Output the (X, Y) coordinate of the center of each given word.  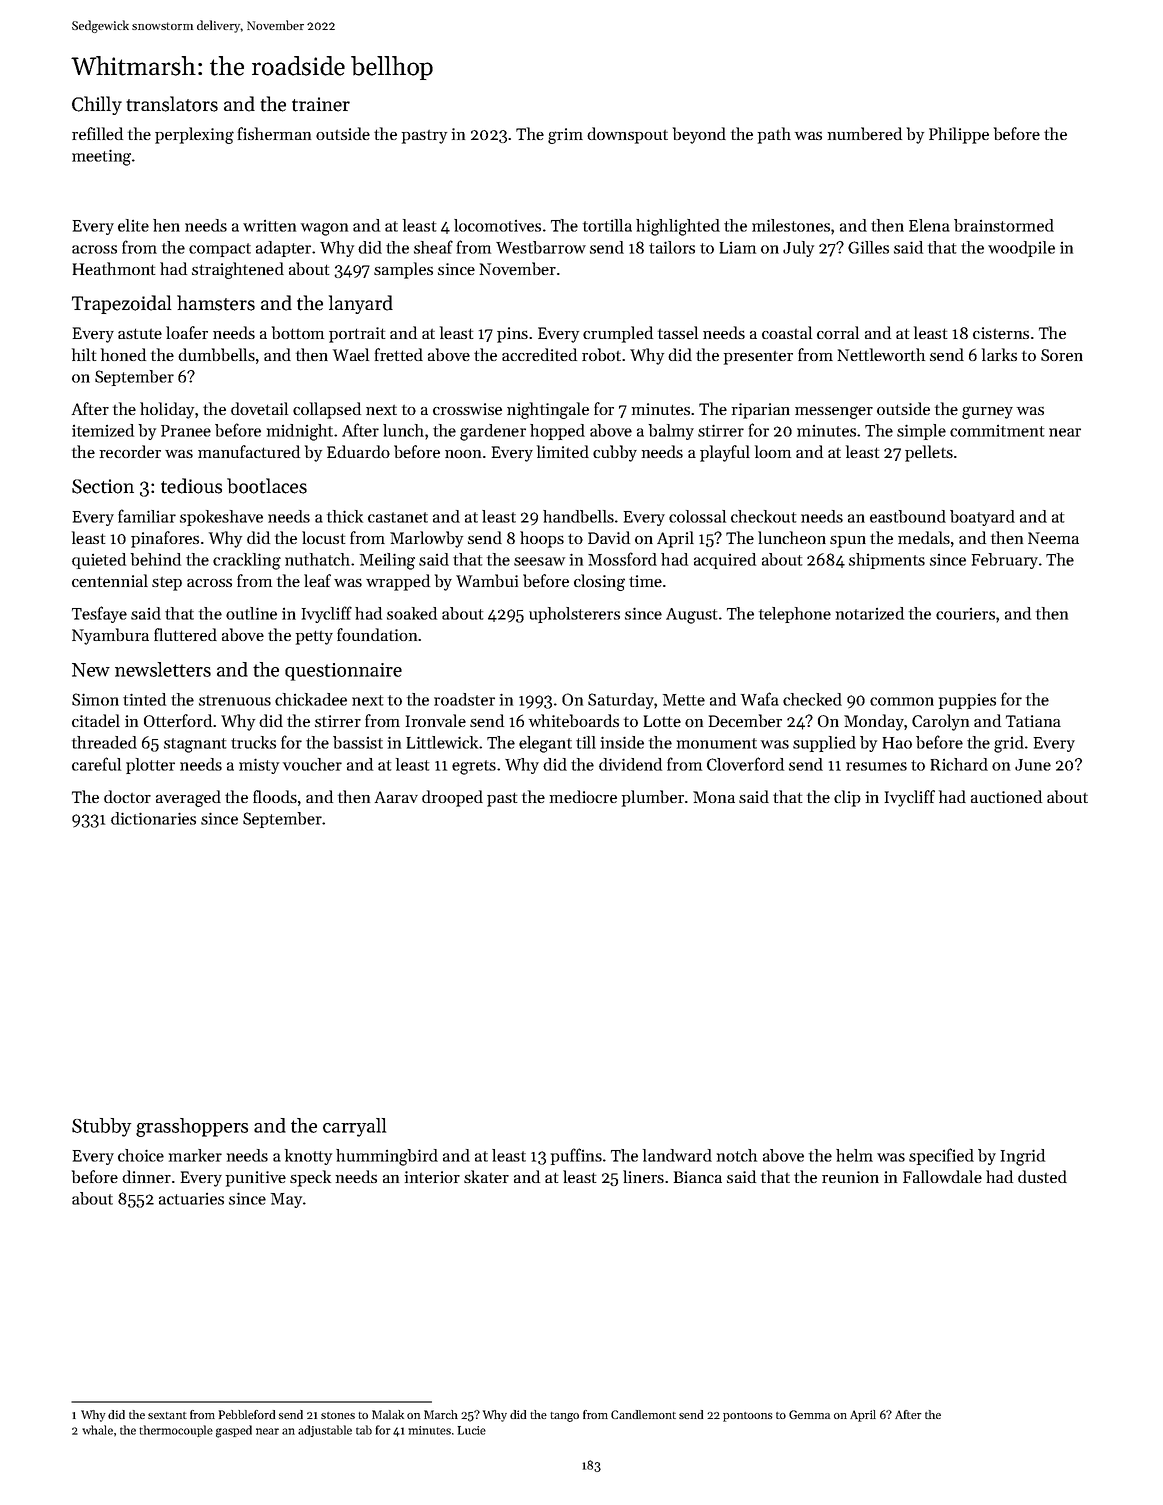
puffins (576, 1156)
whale (97, 1430)
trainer (321, 104)
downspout (627, 135)
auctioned (1006, 796)
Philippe (959, 135)
